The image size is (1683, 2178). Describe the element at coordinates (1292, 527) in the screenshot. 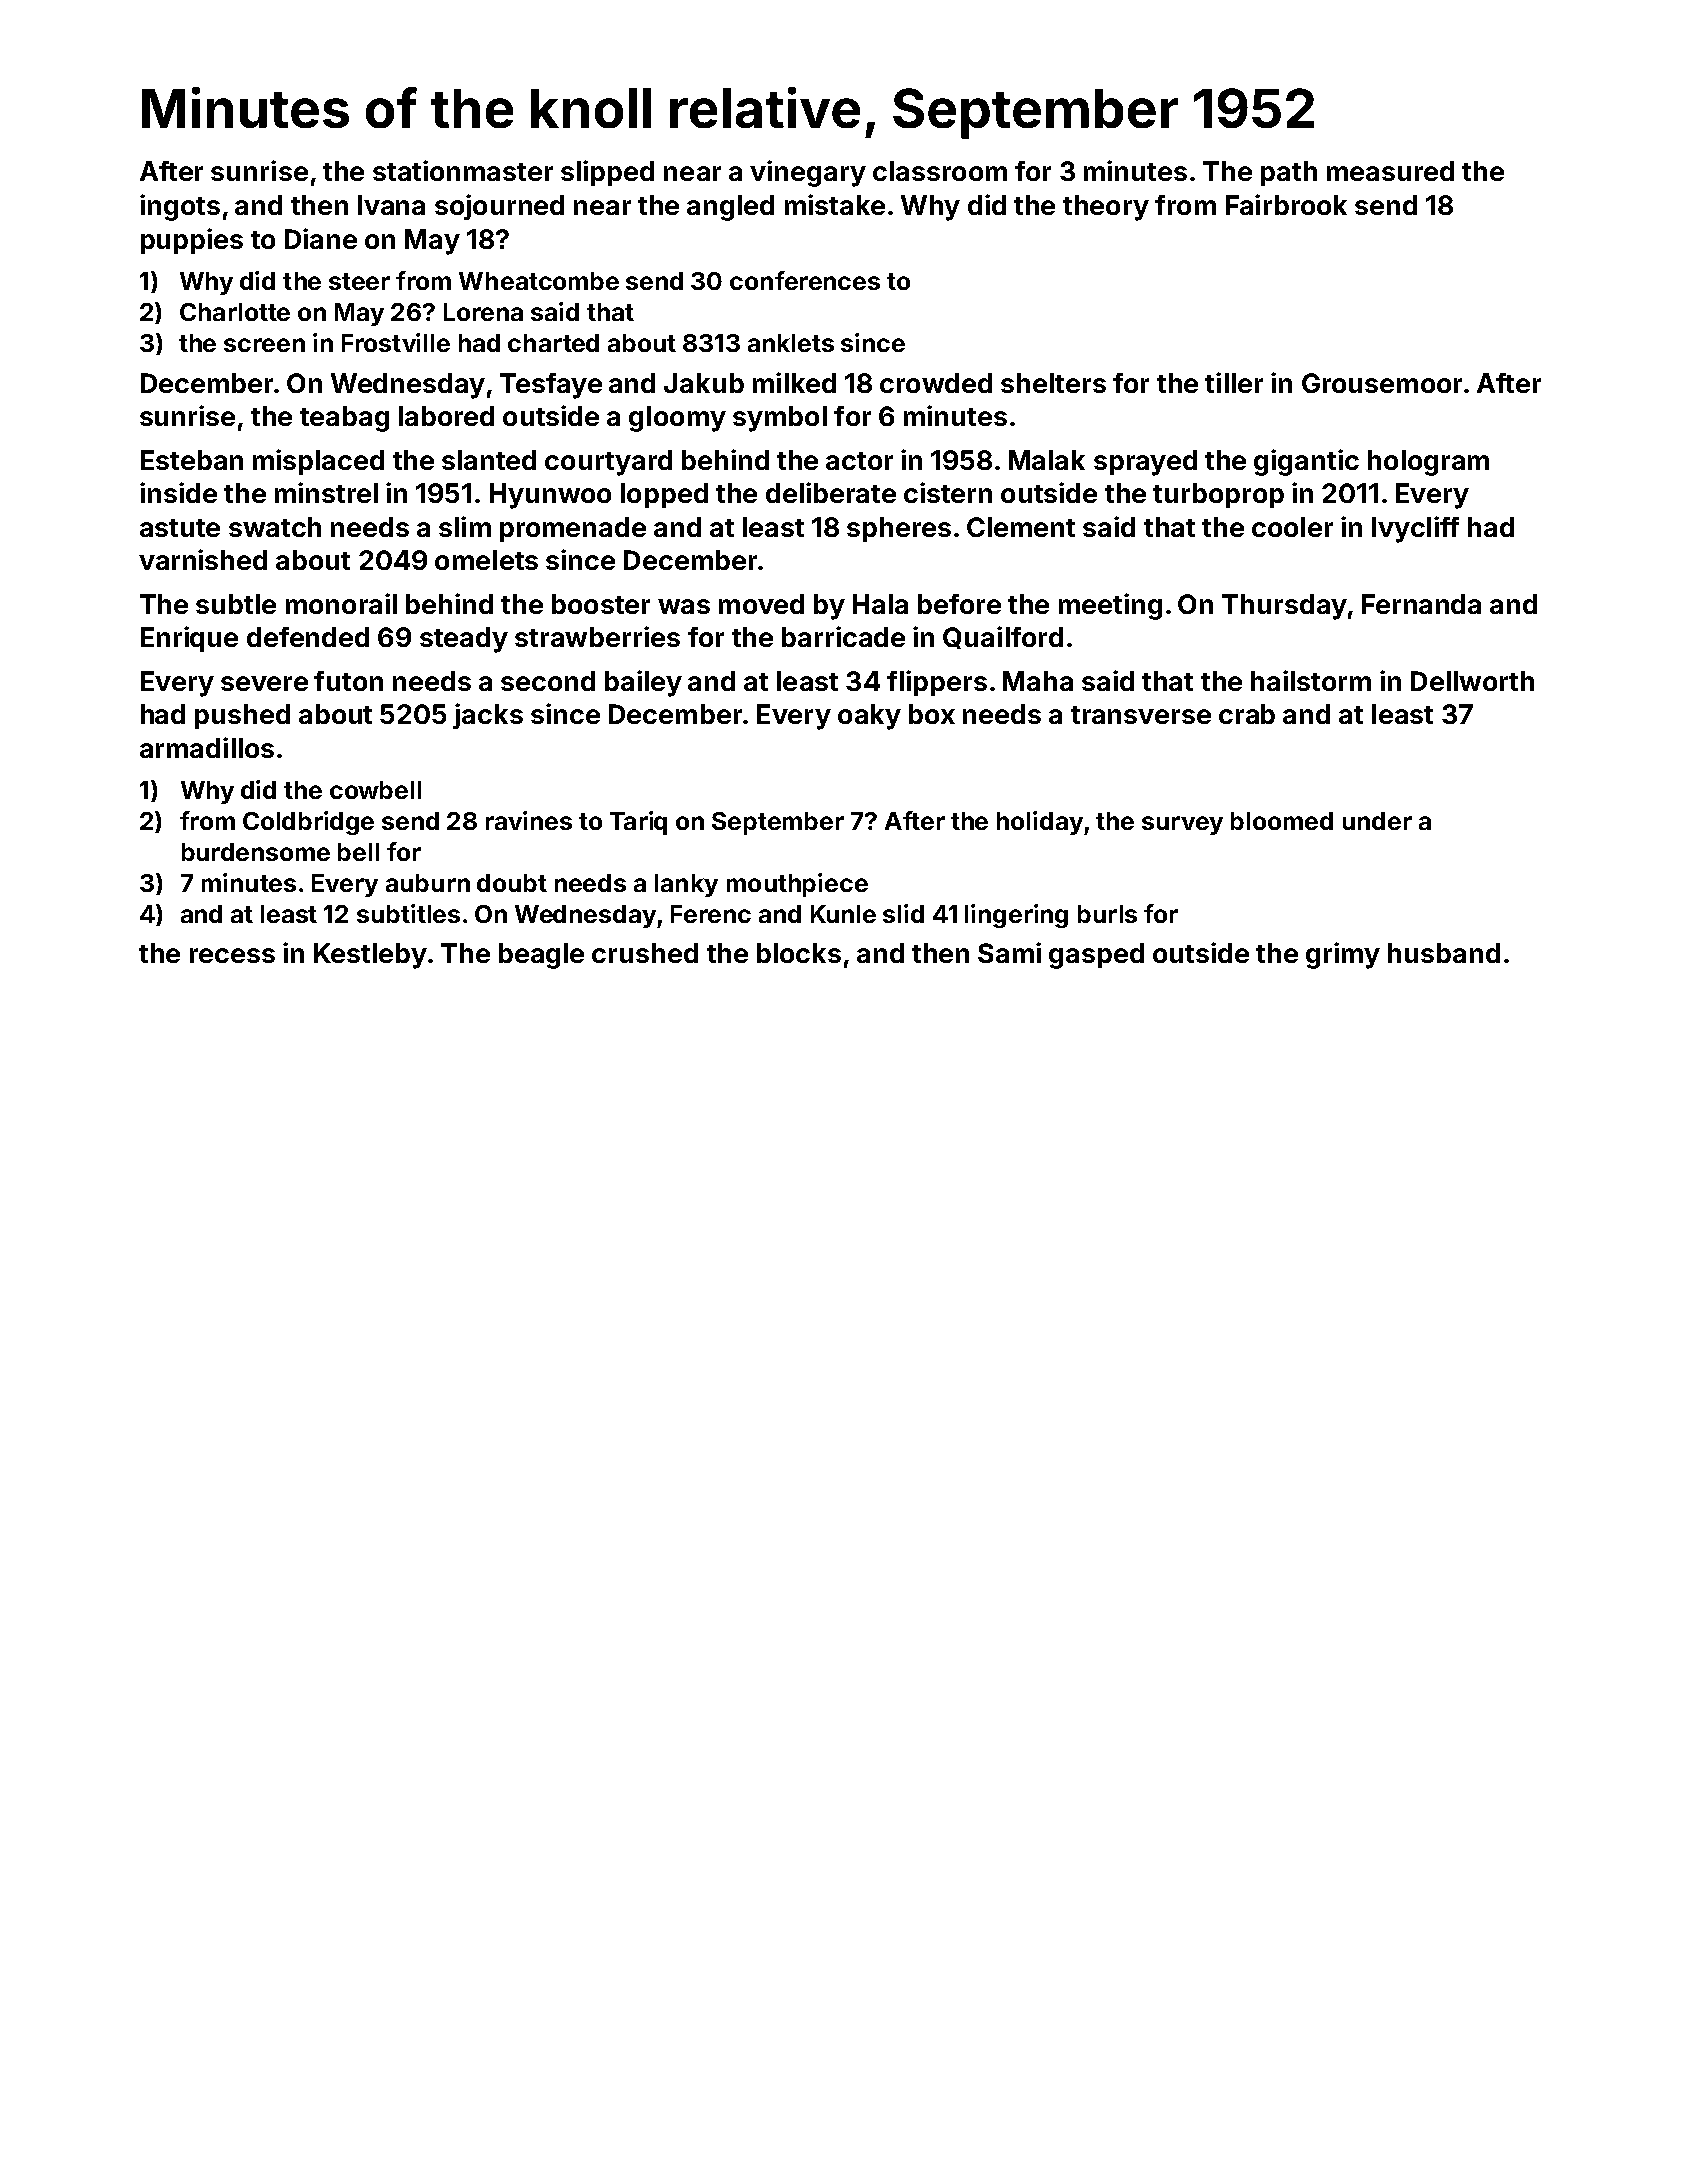

I see `cooler` at that location.
